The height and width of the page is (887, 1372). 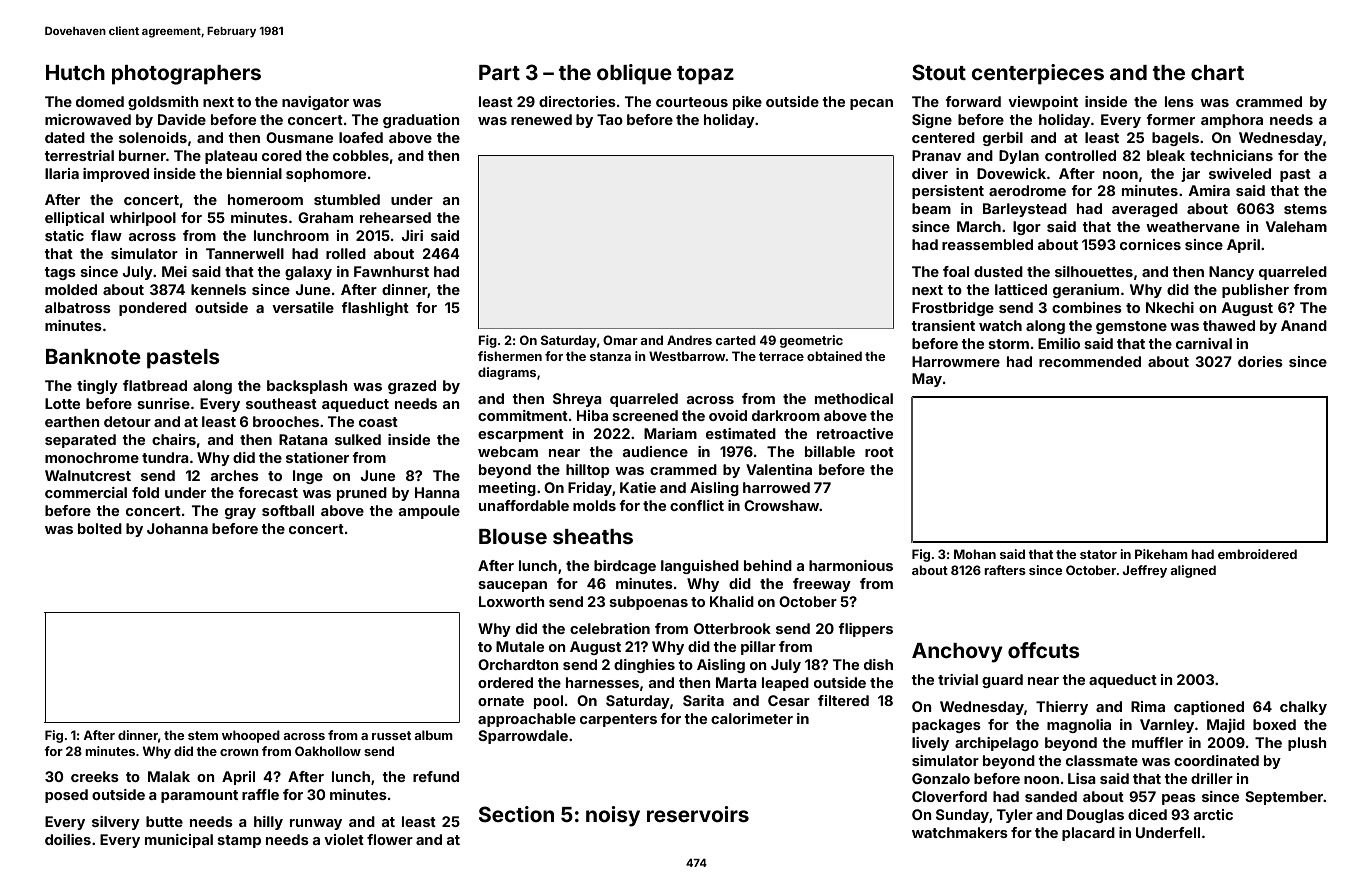 What do you see at coordinates (577, 101) in the page?
I see `directories` at bounding box center [577, 101].
